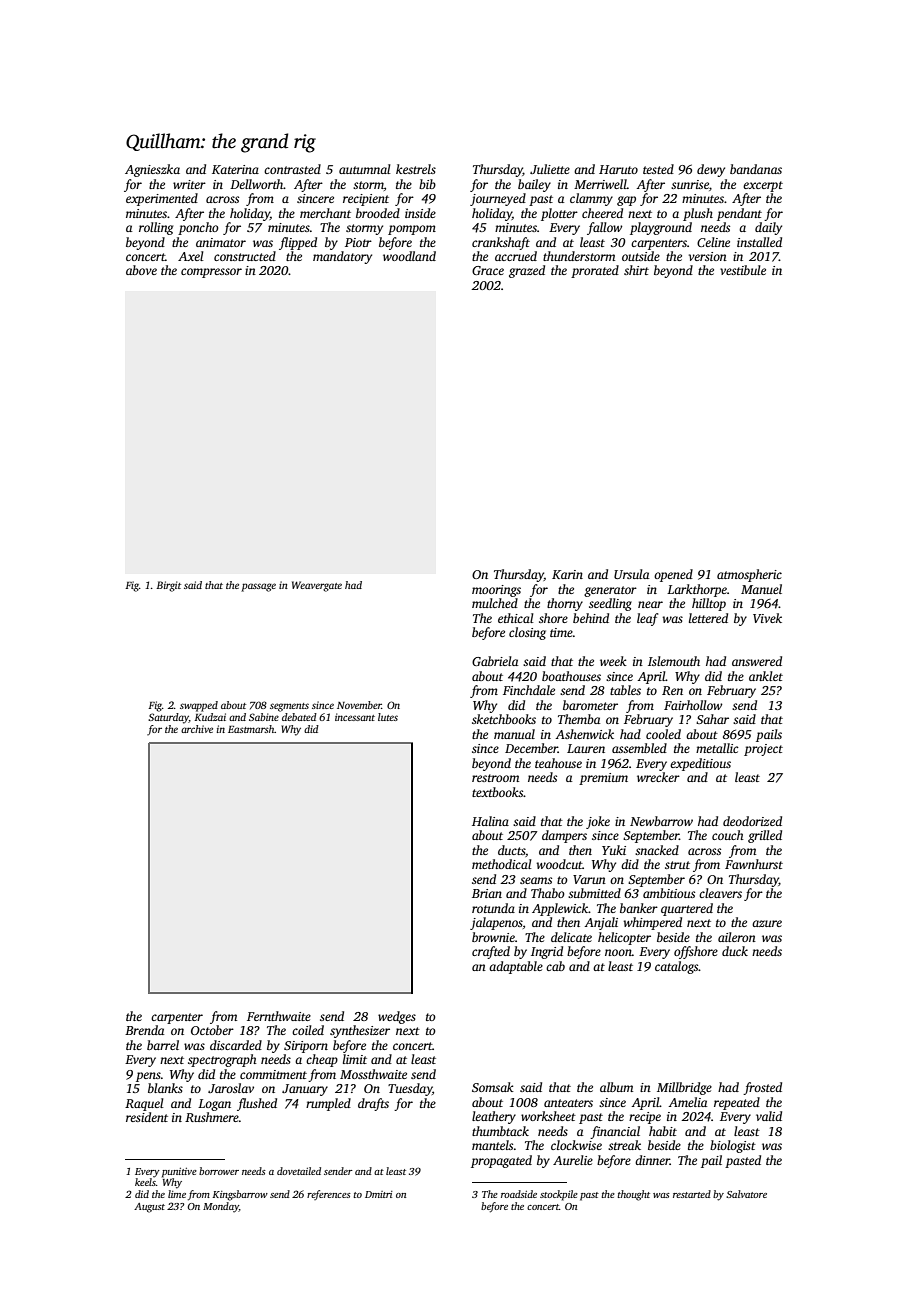 The height and width of the document is (1316, 908). Describe the element at coordinates (674, 661) in the document. I see `Islemouth` at that location.
